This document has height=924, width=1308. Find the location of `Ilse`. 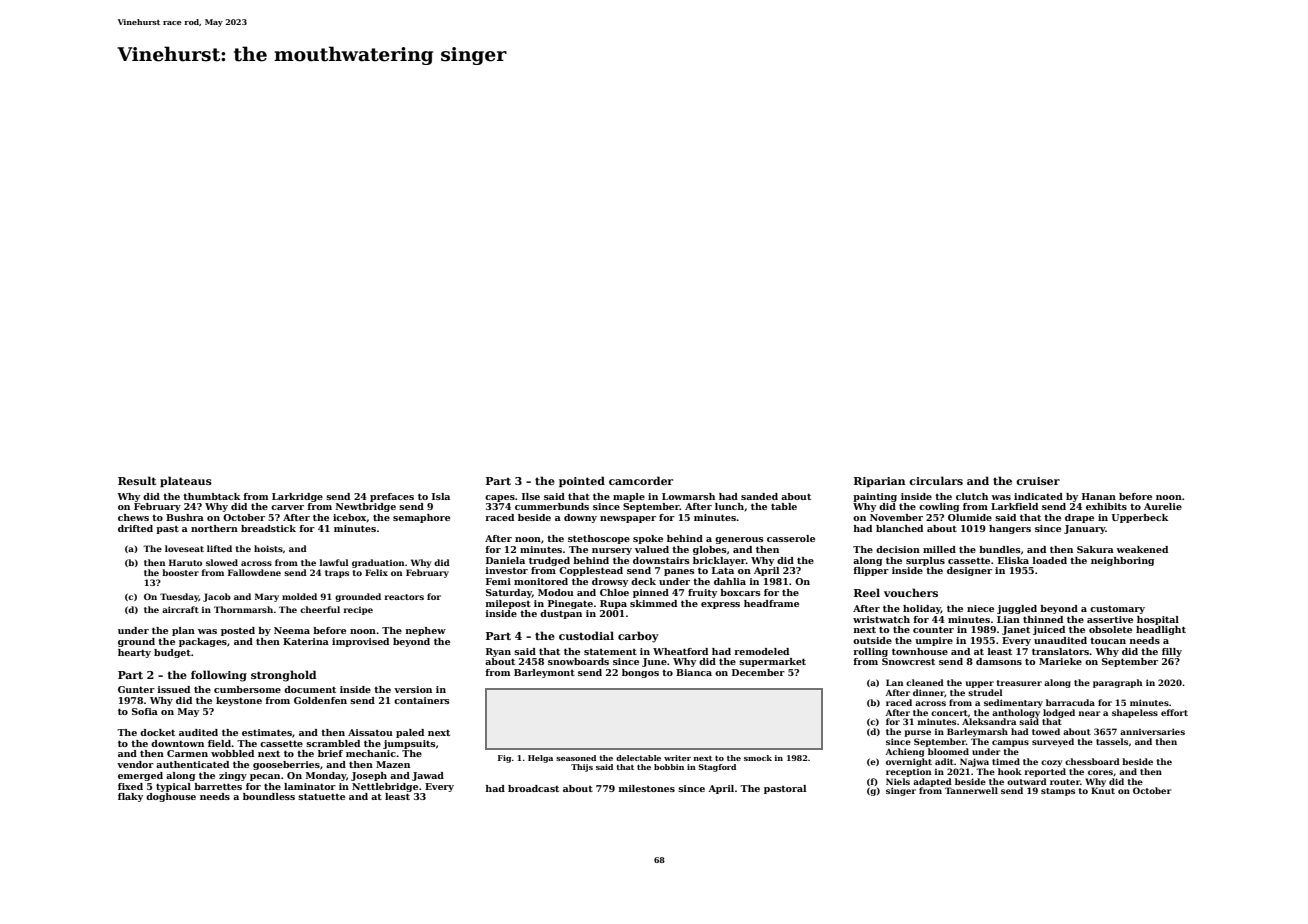

Ilse is located at coordinates (531, 496).
